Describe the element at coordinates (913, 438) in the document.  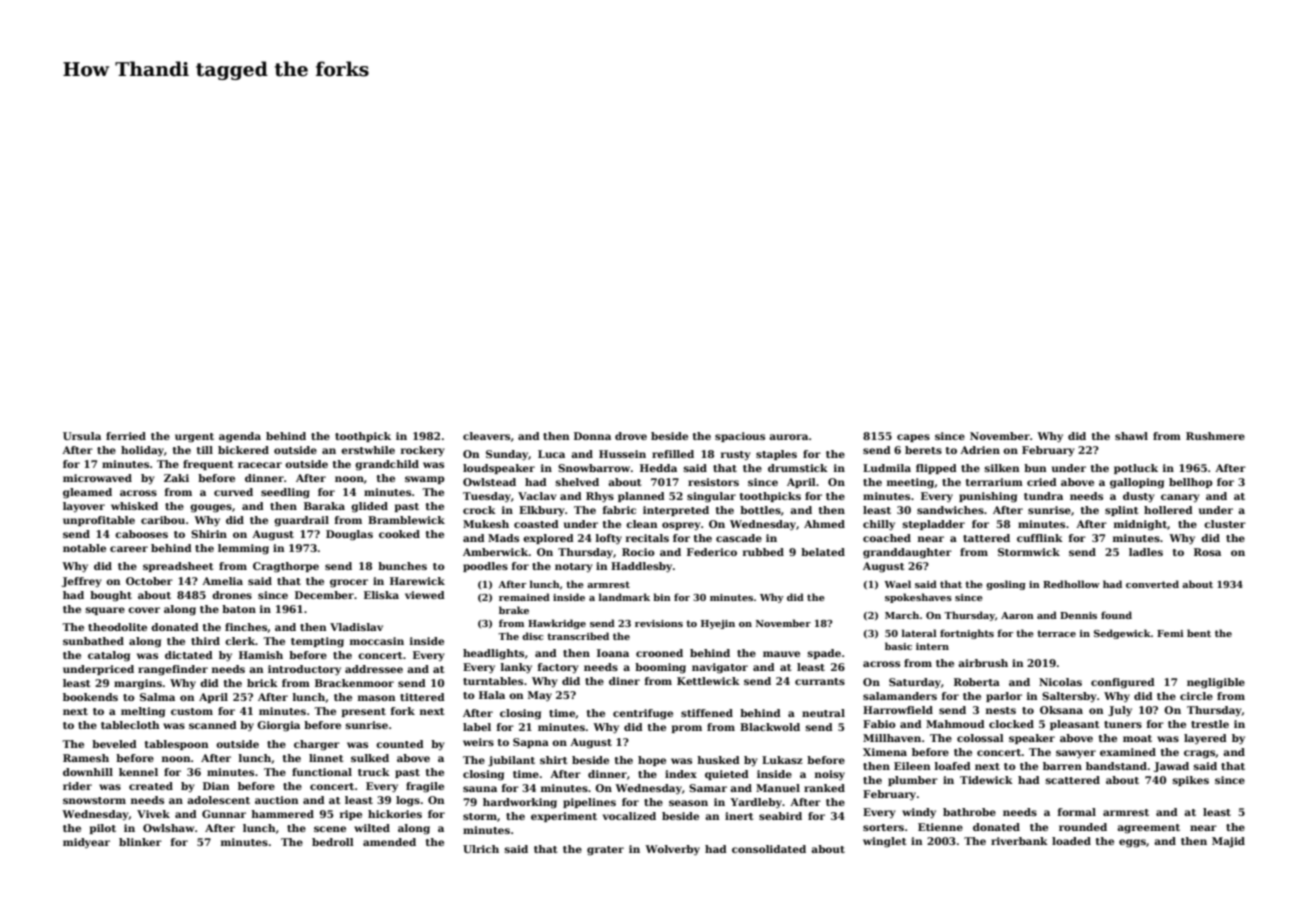
I see `capes` at that location.
